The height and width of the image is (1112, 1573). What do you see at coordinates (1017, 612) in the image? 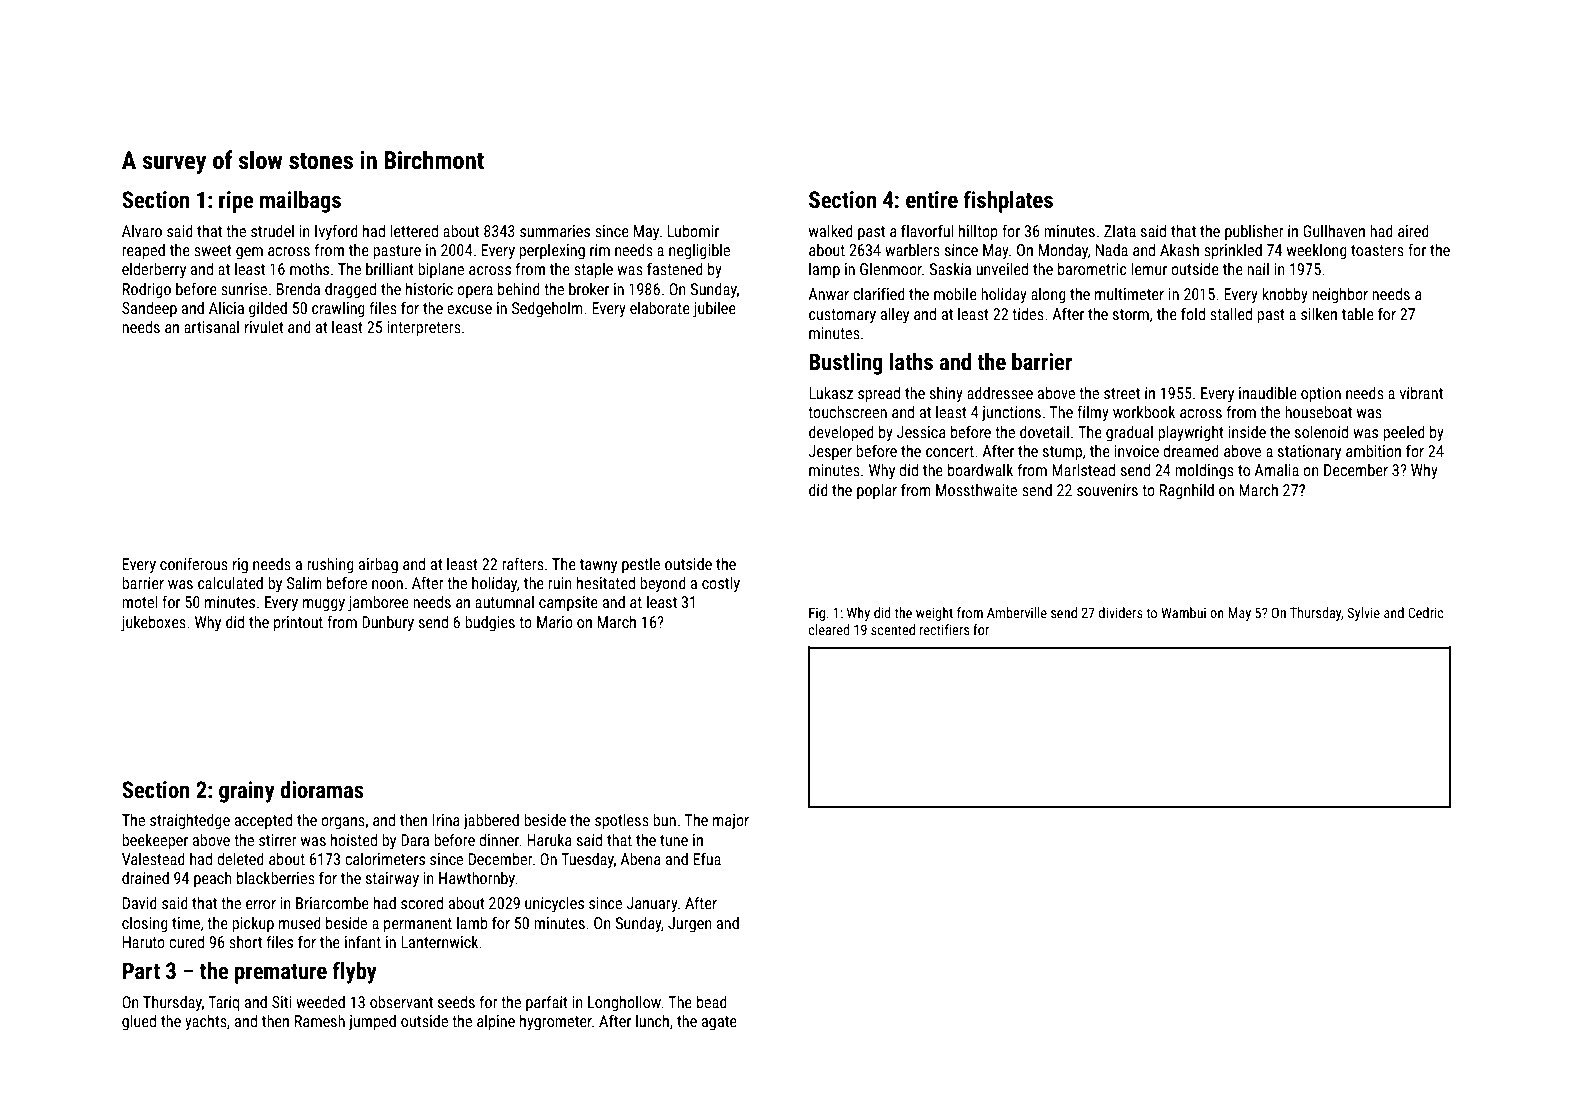
I see `Amberville` at bounding box center [1017, 612].
